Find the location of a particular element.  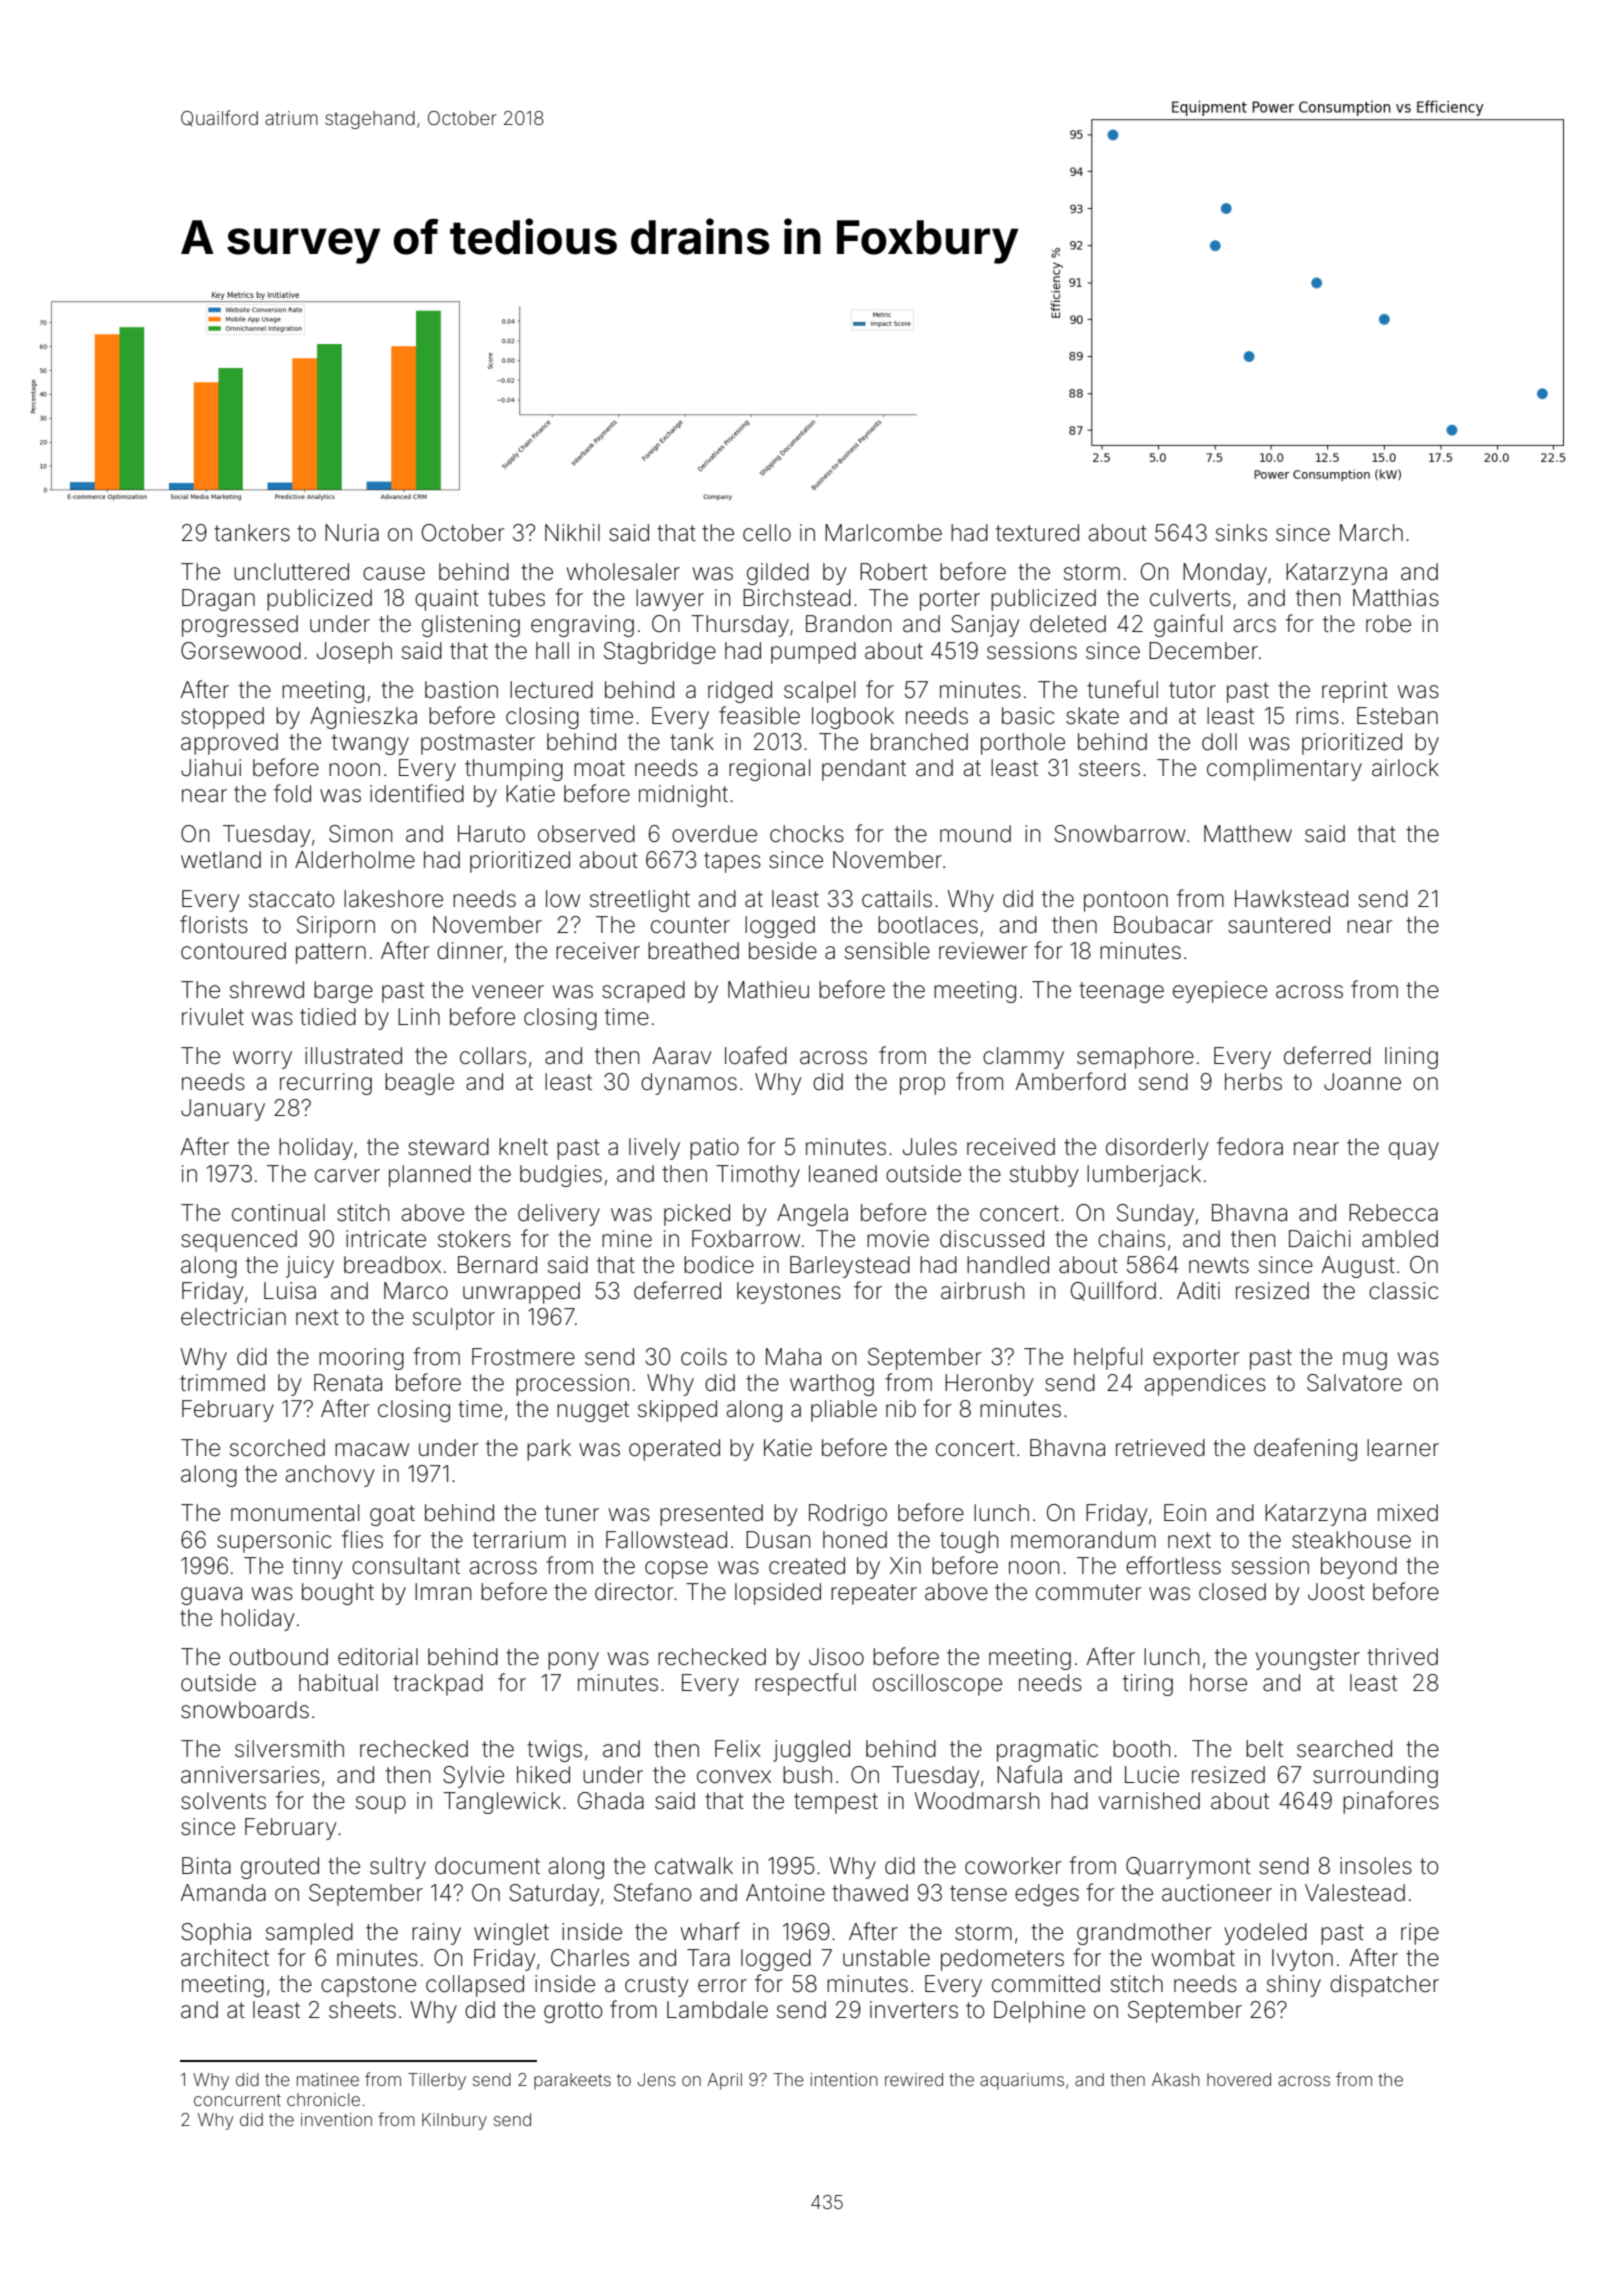

Luisa is located at coordinates (290, 1291).
